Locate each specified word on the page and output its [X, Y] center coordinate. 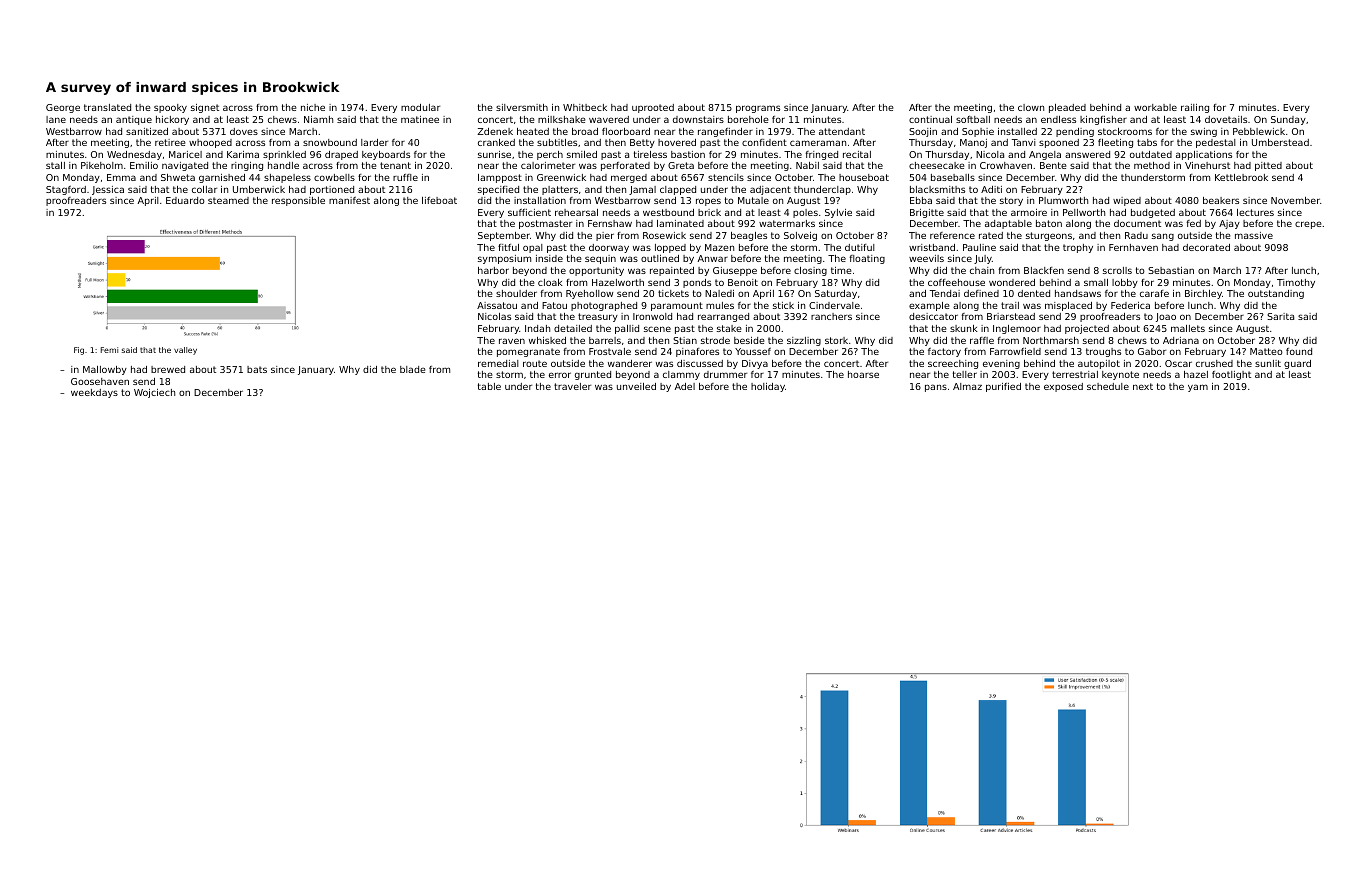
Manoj [973, 143]
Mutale [753, 200]
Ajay [1229, 224]
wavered [609, 119]
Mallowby [105, 370]
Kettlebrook [1241, 177]
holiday [768, 387]
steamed [228, 200]
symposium [504, 259]
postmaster [545, 224]
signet [205, 108]
